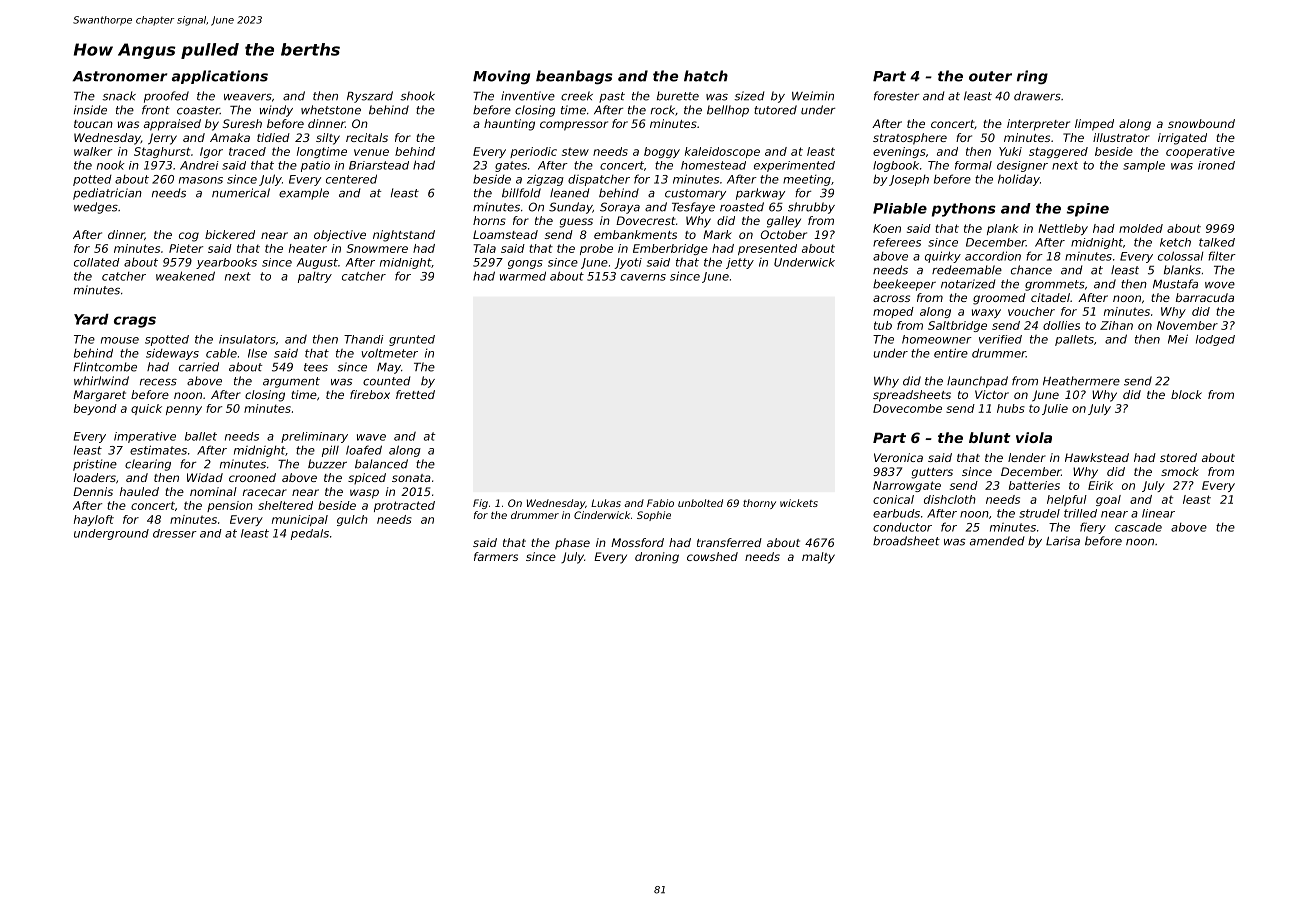 The image size is (1308, 924). What do you see at coordinates (612, 97) in the image?
I see `past` at bounding box center [612, 97].
